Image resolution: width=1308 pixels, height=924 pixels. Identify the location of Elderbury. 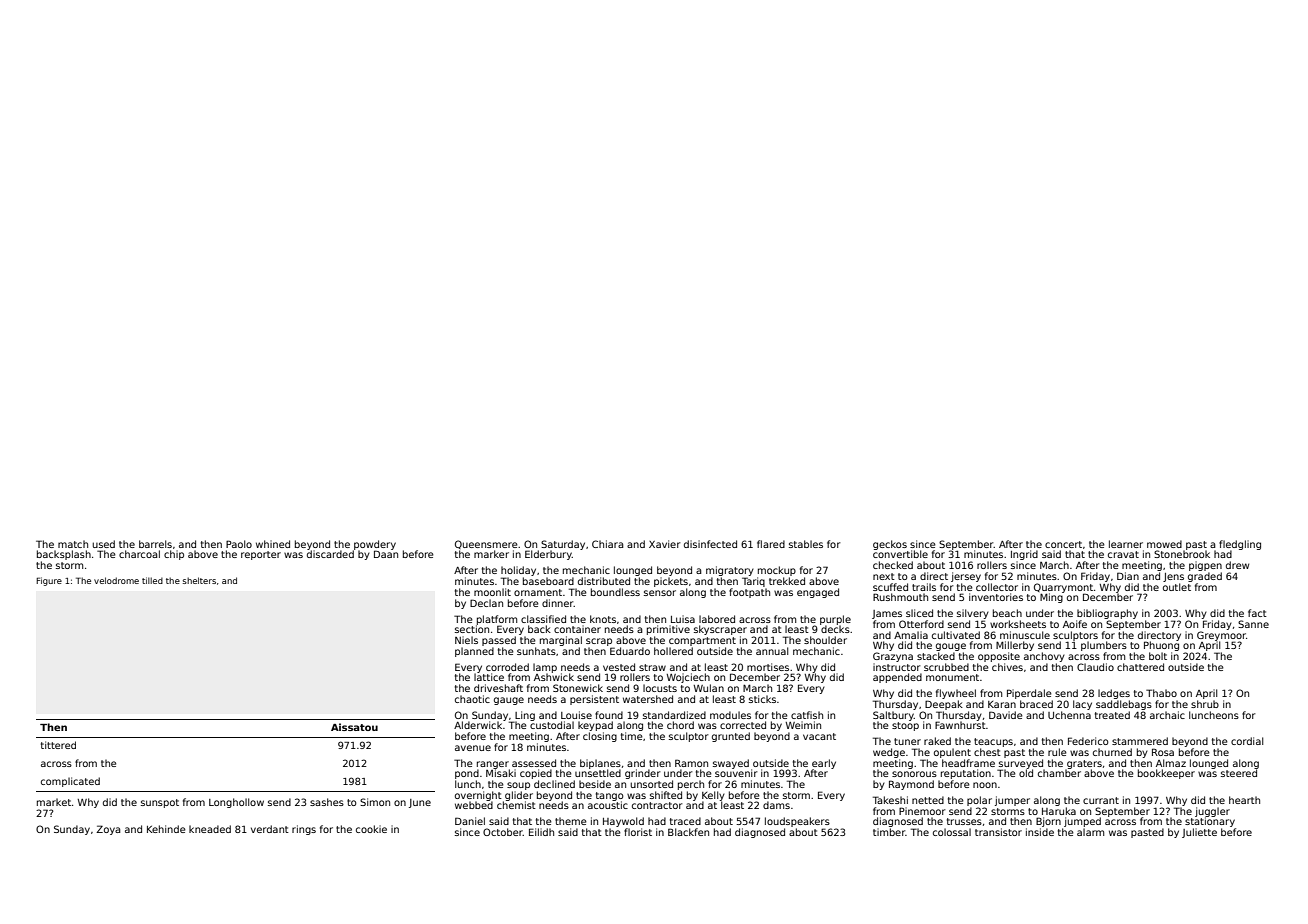
(548, 555).
